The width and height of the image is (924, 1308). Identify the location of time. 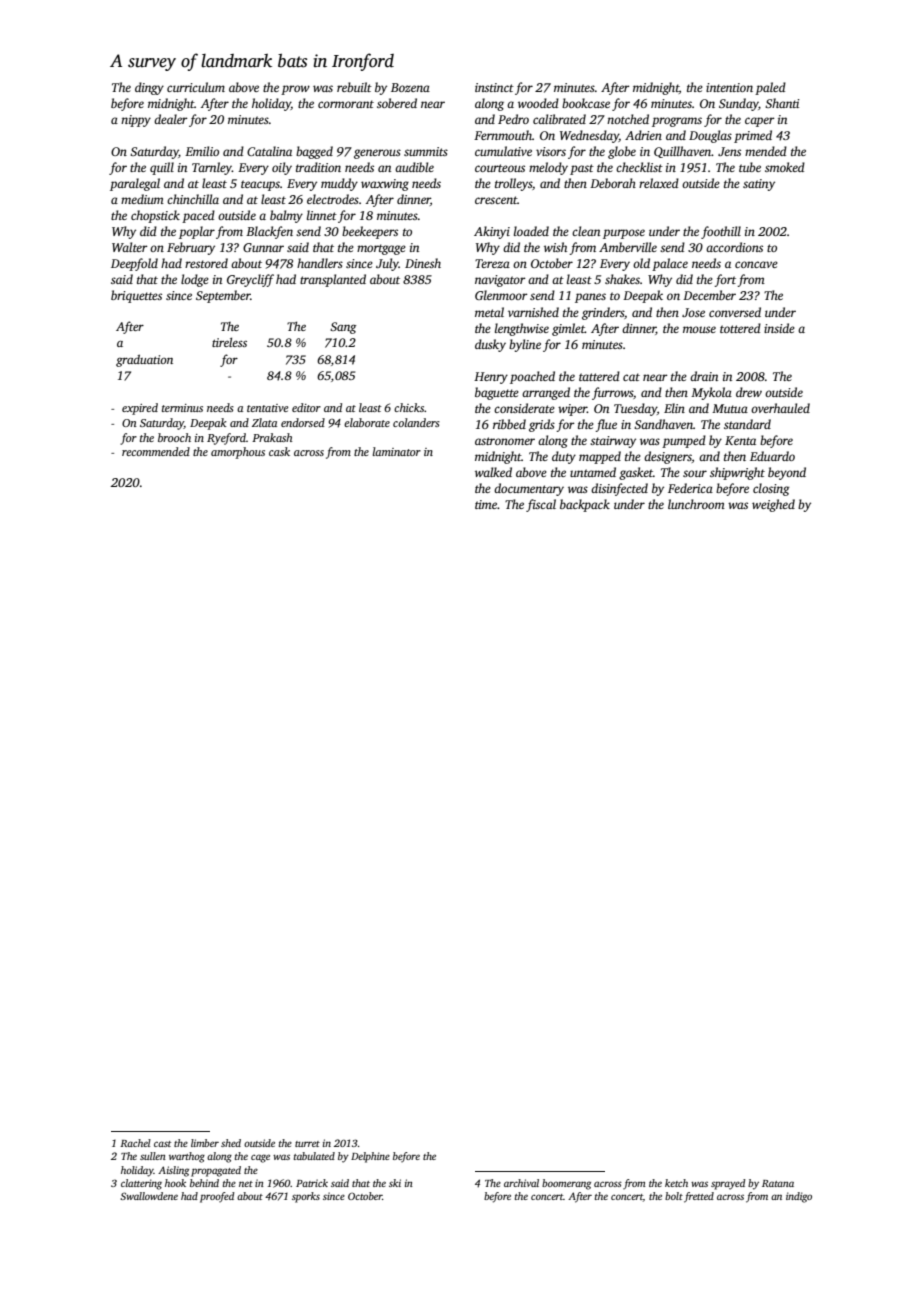
(486, 504).
